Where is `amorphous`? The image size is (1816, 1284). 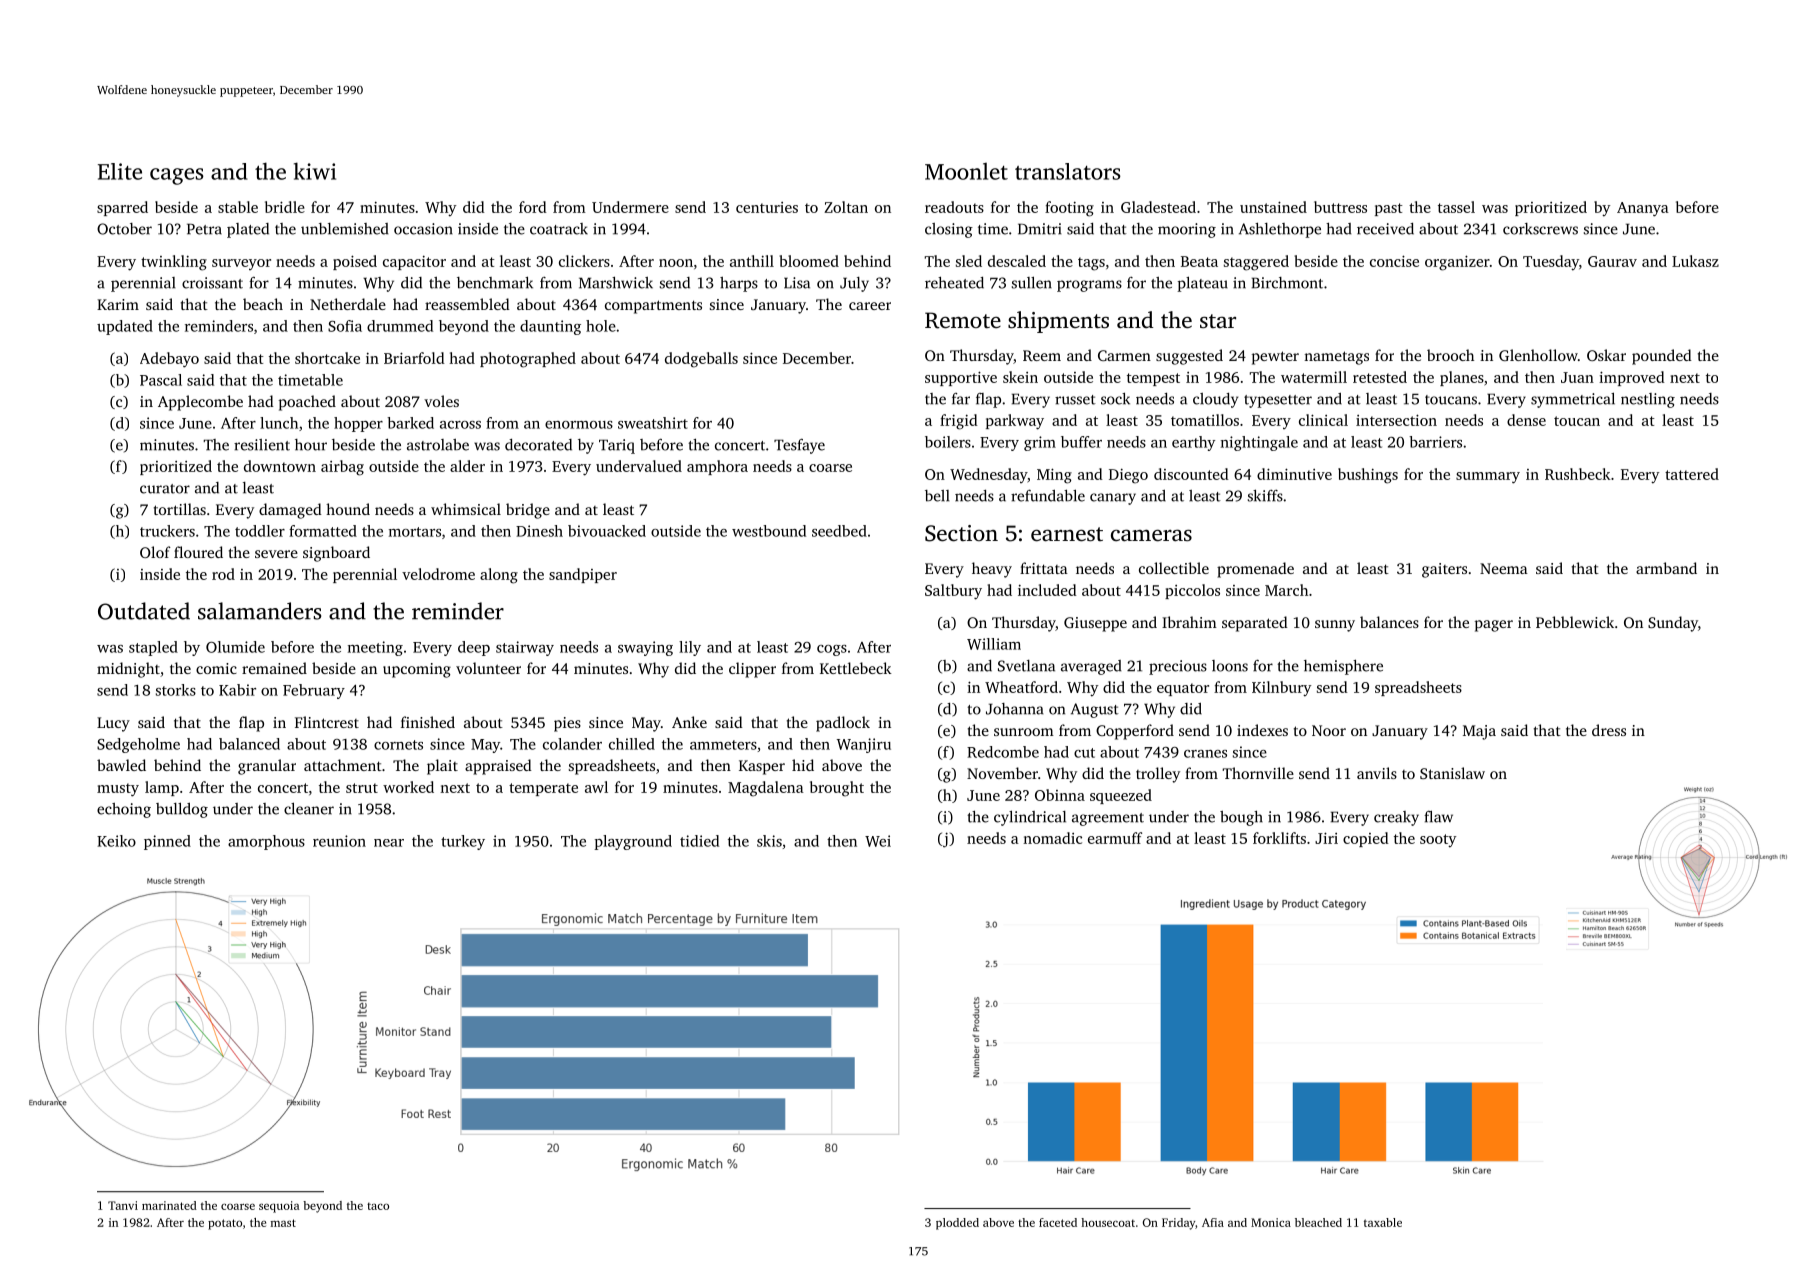 amorphous is located at coordinates (266, 842).
